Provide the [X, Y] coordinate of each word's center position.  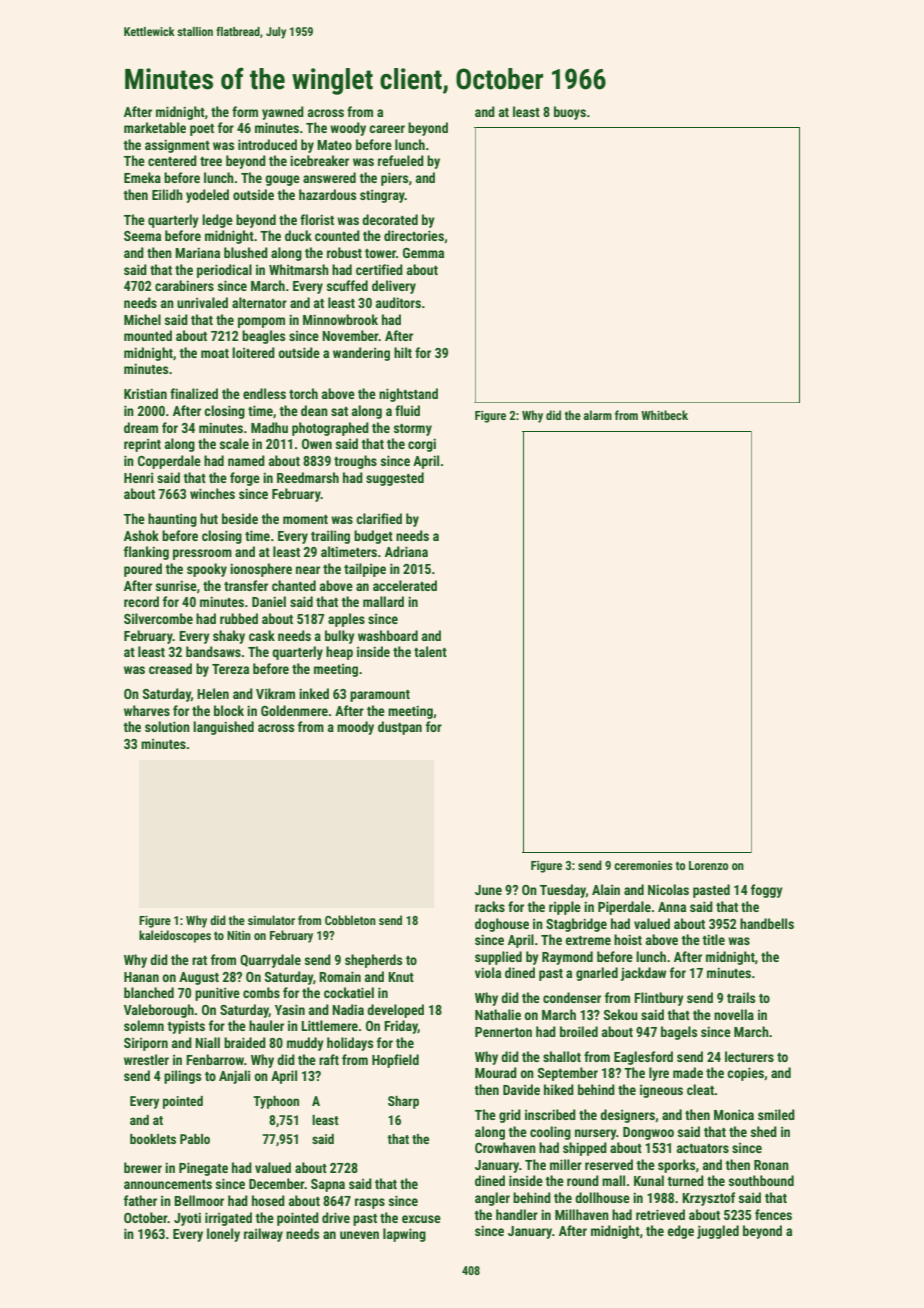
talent [430, 651]
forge [245, 479]
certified [379, 269]
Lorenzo [708, 865]
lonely [223, 1235]
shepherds [373, 961]
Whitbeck [664, 415]
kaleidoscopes [175, 936]
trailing [330, 537]
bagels [679, 1033]
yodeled [207, 196]
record [141, 601]
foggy [767, 891]
